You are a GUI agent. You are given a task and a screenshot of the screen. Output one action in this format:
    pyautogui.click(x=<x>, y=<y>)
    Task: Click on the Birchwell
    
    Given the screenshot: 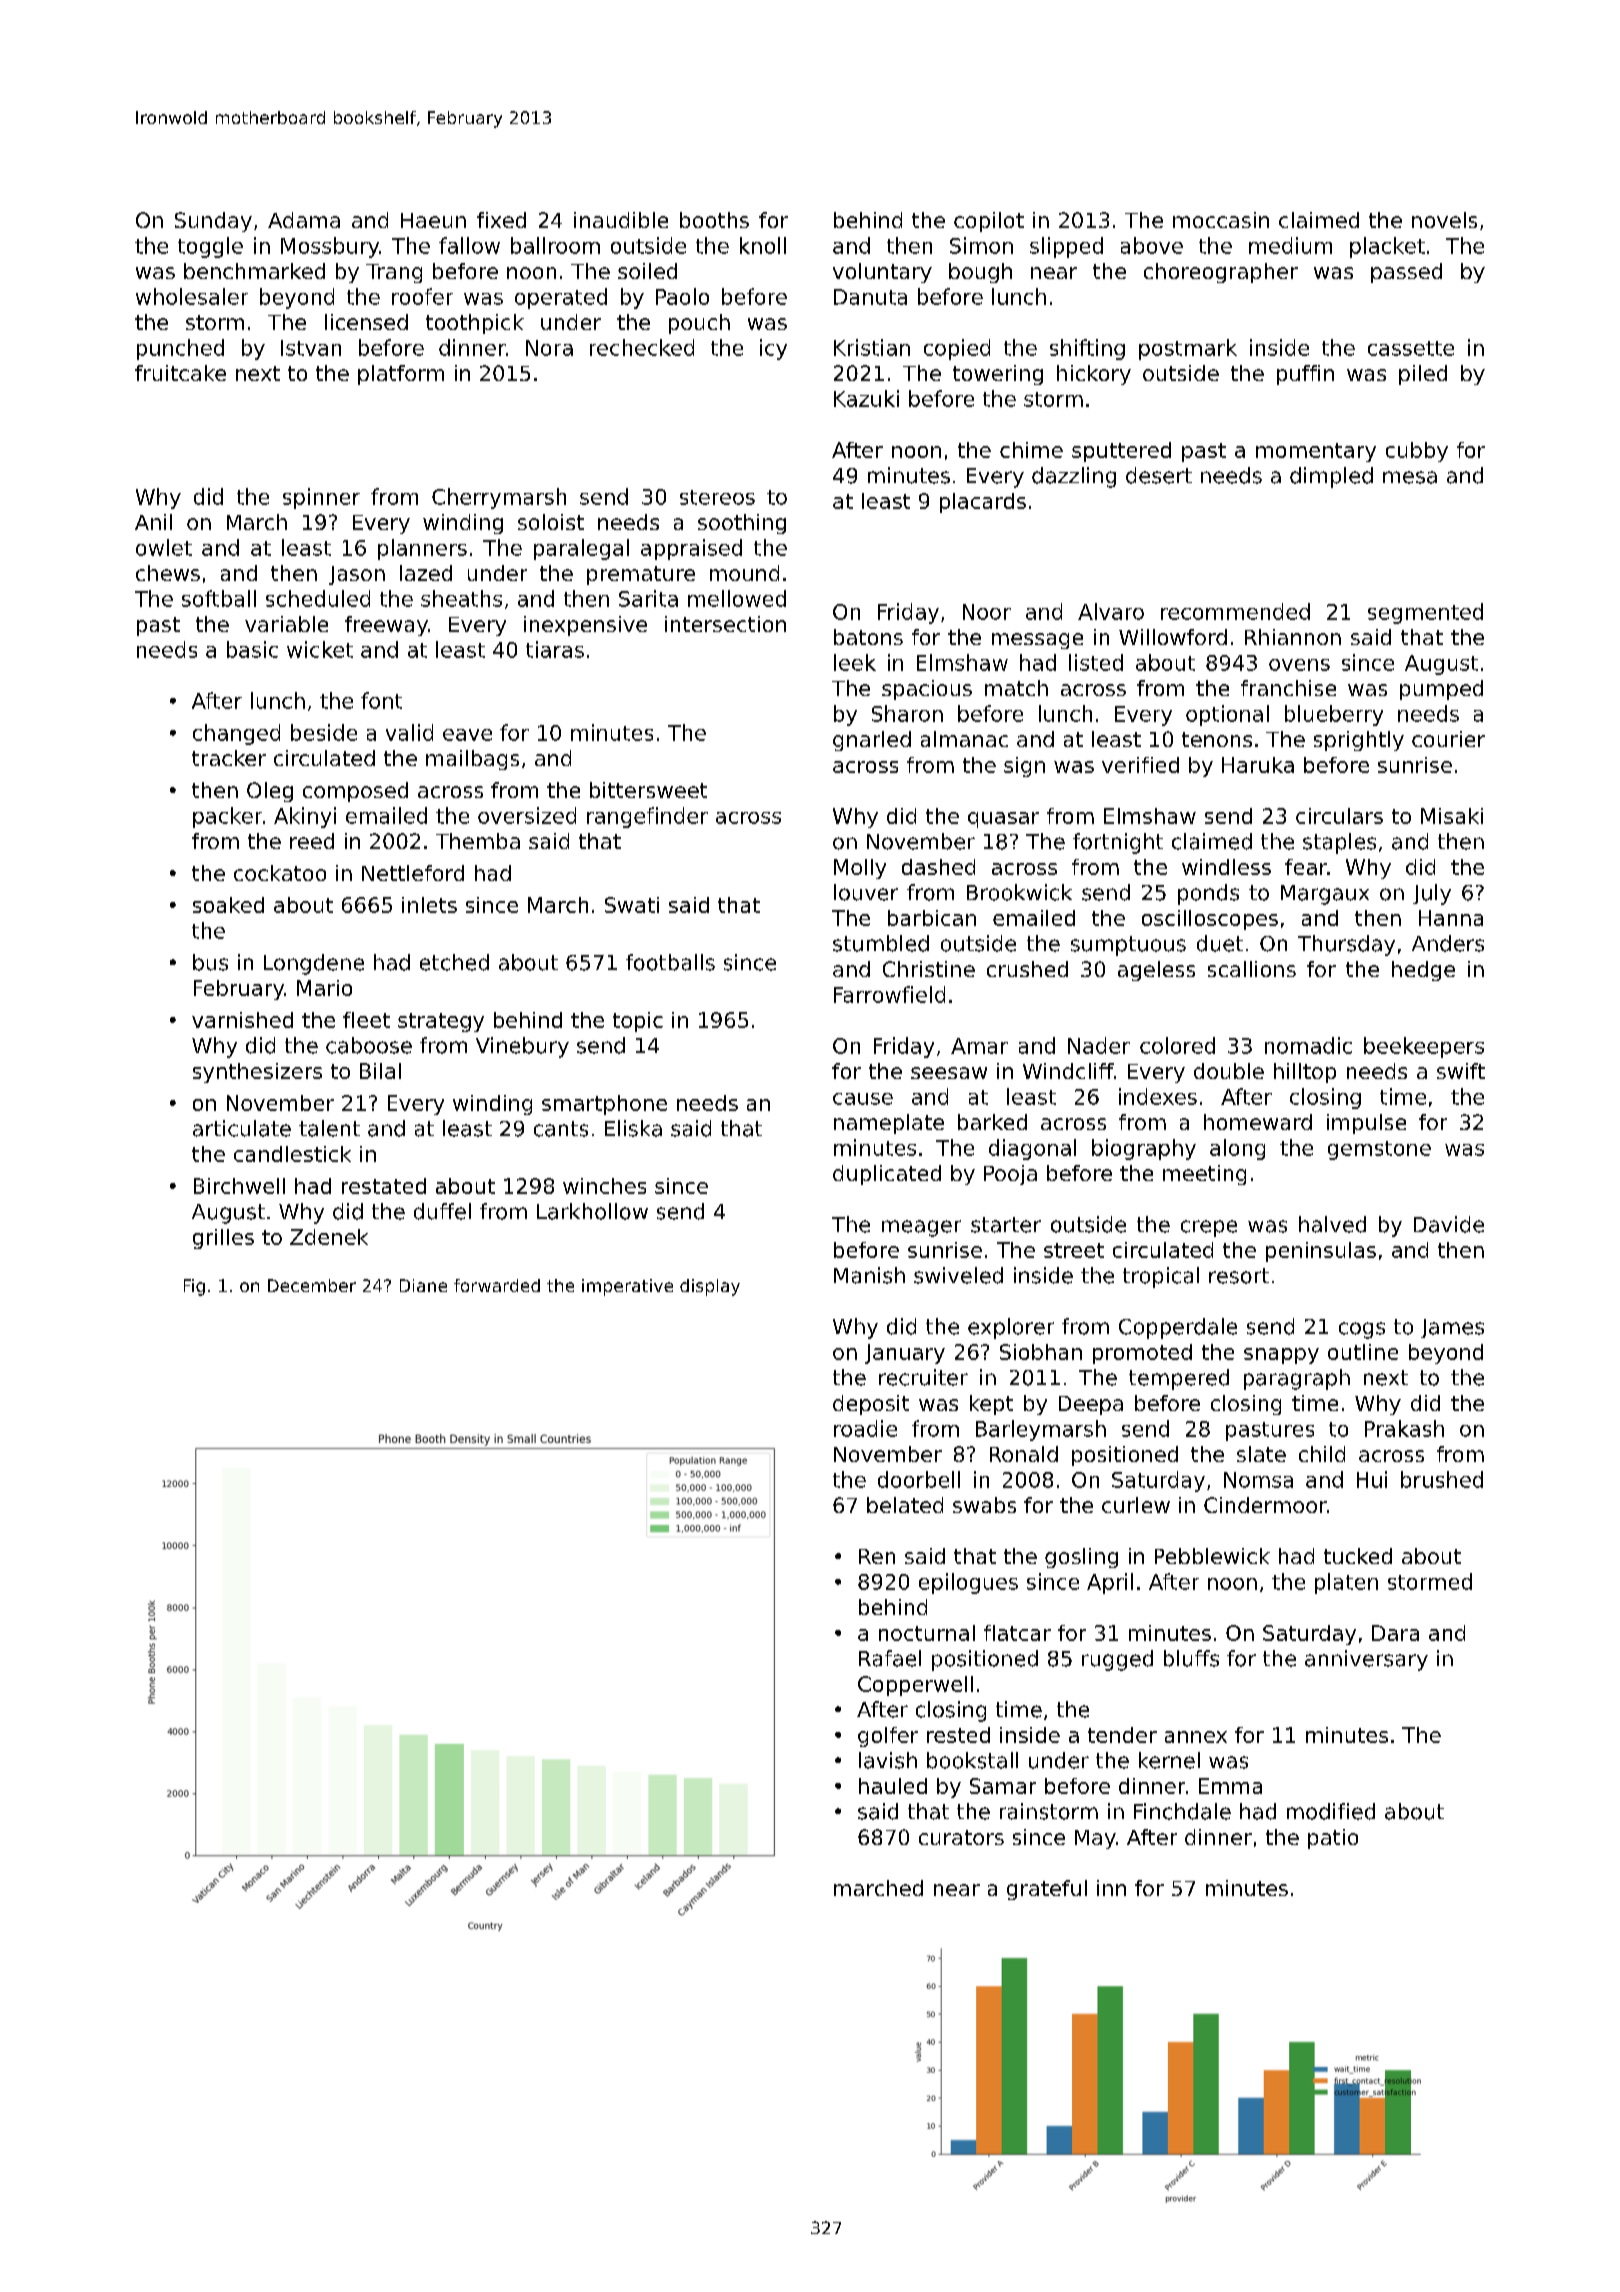 What is the action you would take?
    pyautogui.click(x=239, y=1186)
